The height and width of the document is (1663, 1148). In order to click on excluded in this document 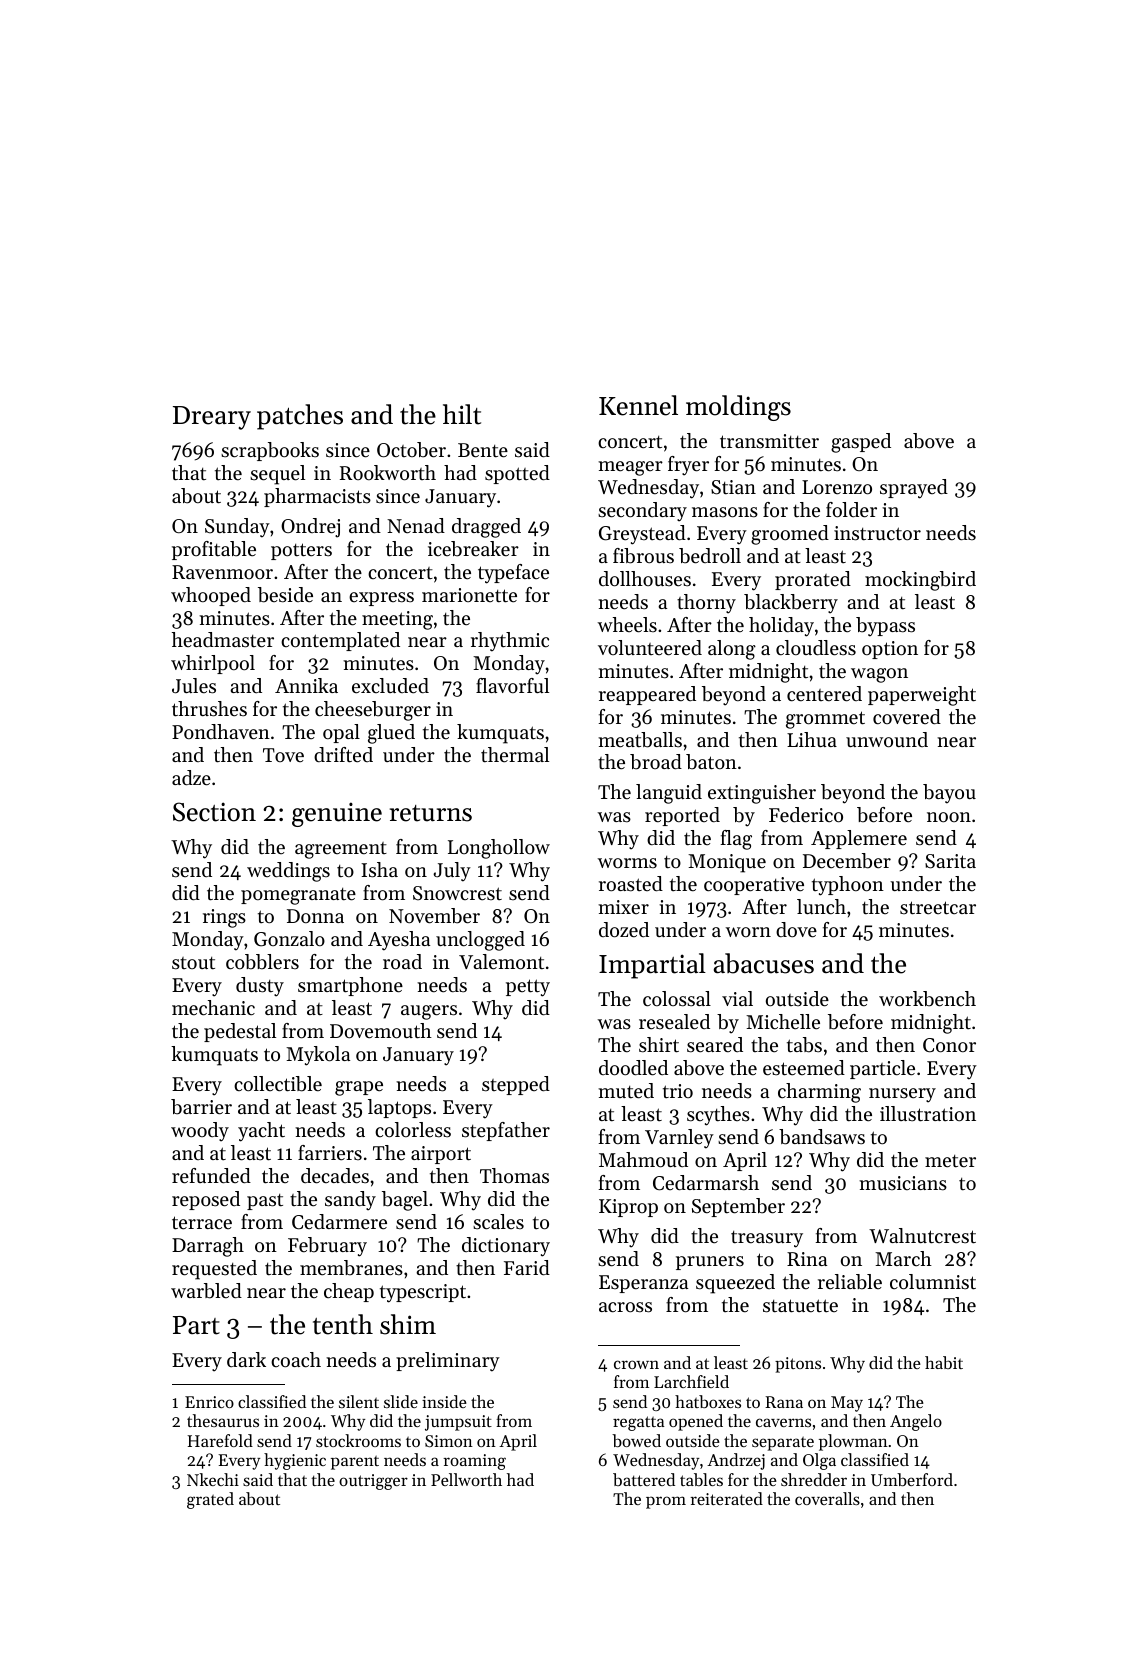, I will do `click(390, 686)`.
